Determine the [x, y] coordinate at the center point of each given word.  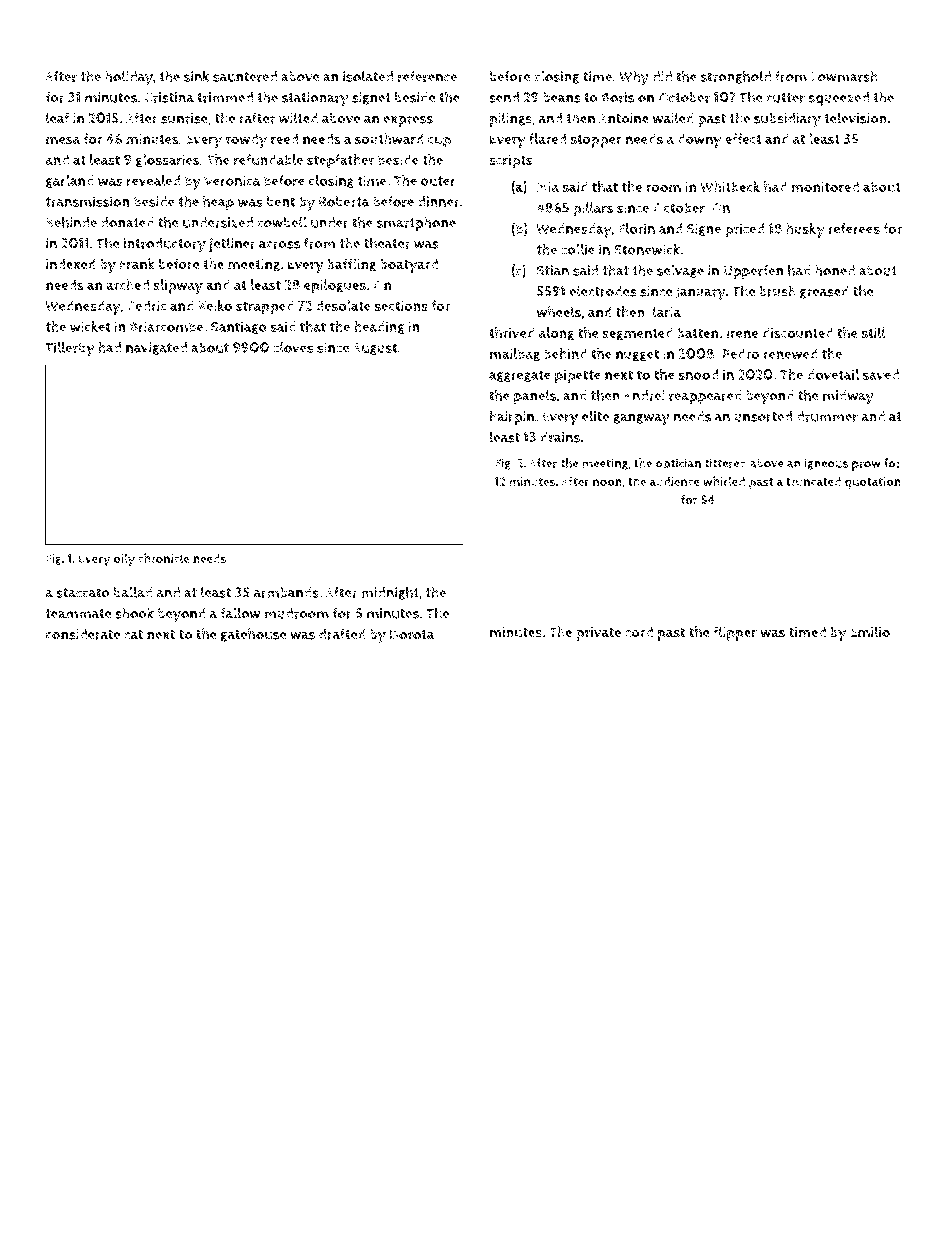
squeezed [839, 99]
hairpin [512, 417]
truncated [813, 482]
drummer [827, 416]
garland [70, 181]
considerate [83, 634]
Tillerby [69, 349]
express [408, 121]
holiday [129, 78]
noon [607, 482]
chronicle [163, 558]
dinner [439, 201]
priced [744, 230]
